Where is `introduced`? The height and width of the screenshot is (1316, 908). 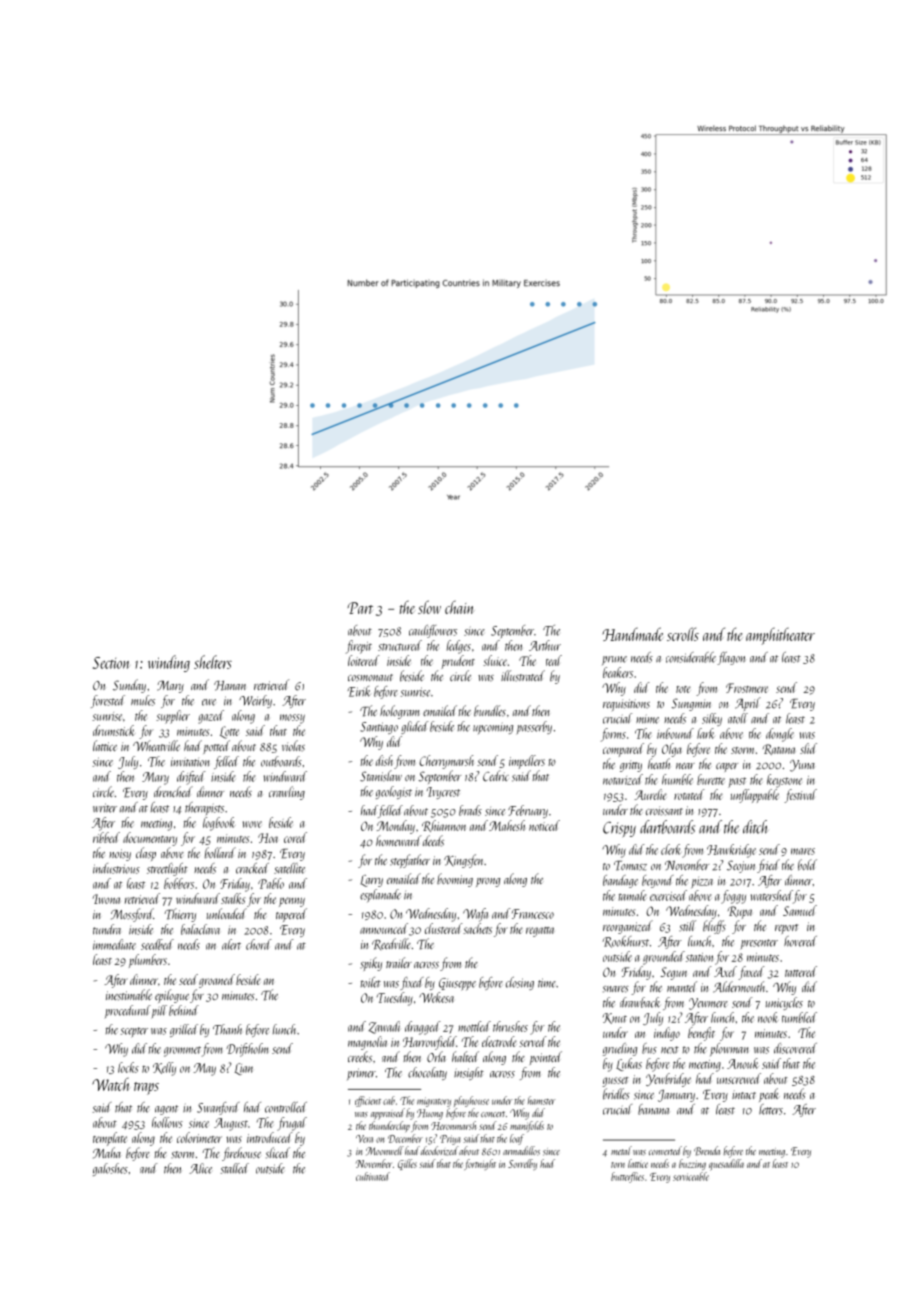 introduced is located at coordinates (270, 1137).
